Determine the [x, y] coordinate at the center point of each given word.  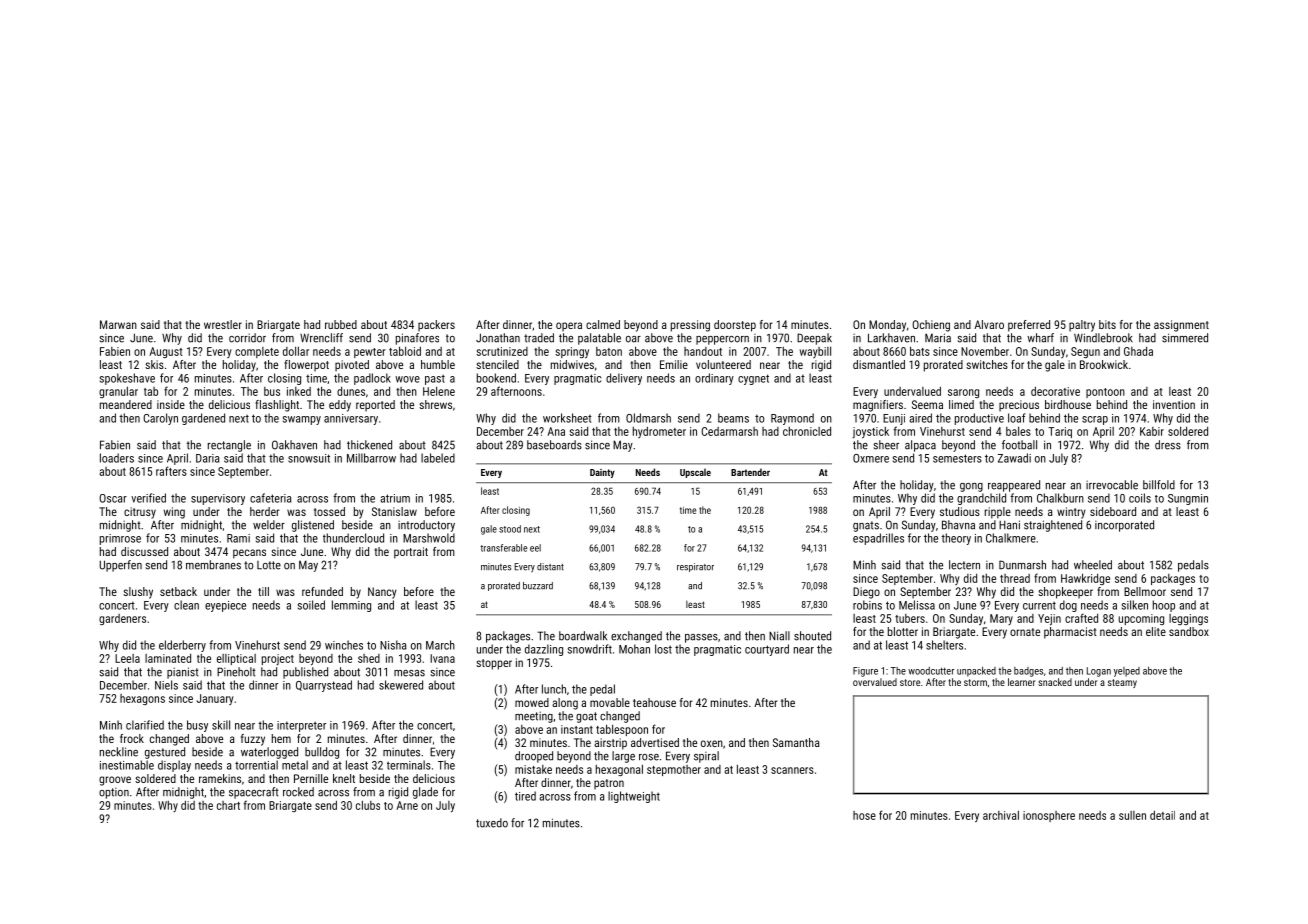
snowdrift [590, 649]
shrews [435, 404]
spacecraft [254, 793]
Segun [1085, 352]
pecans [249, 554]
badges [1028, 672]
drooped [534, 757]
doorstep [735, 326]
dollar [296, 351]
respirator [695, 567]
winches [344, 645]
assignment [1181, 326]
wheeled [1093, 565]
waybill [815, 352]
